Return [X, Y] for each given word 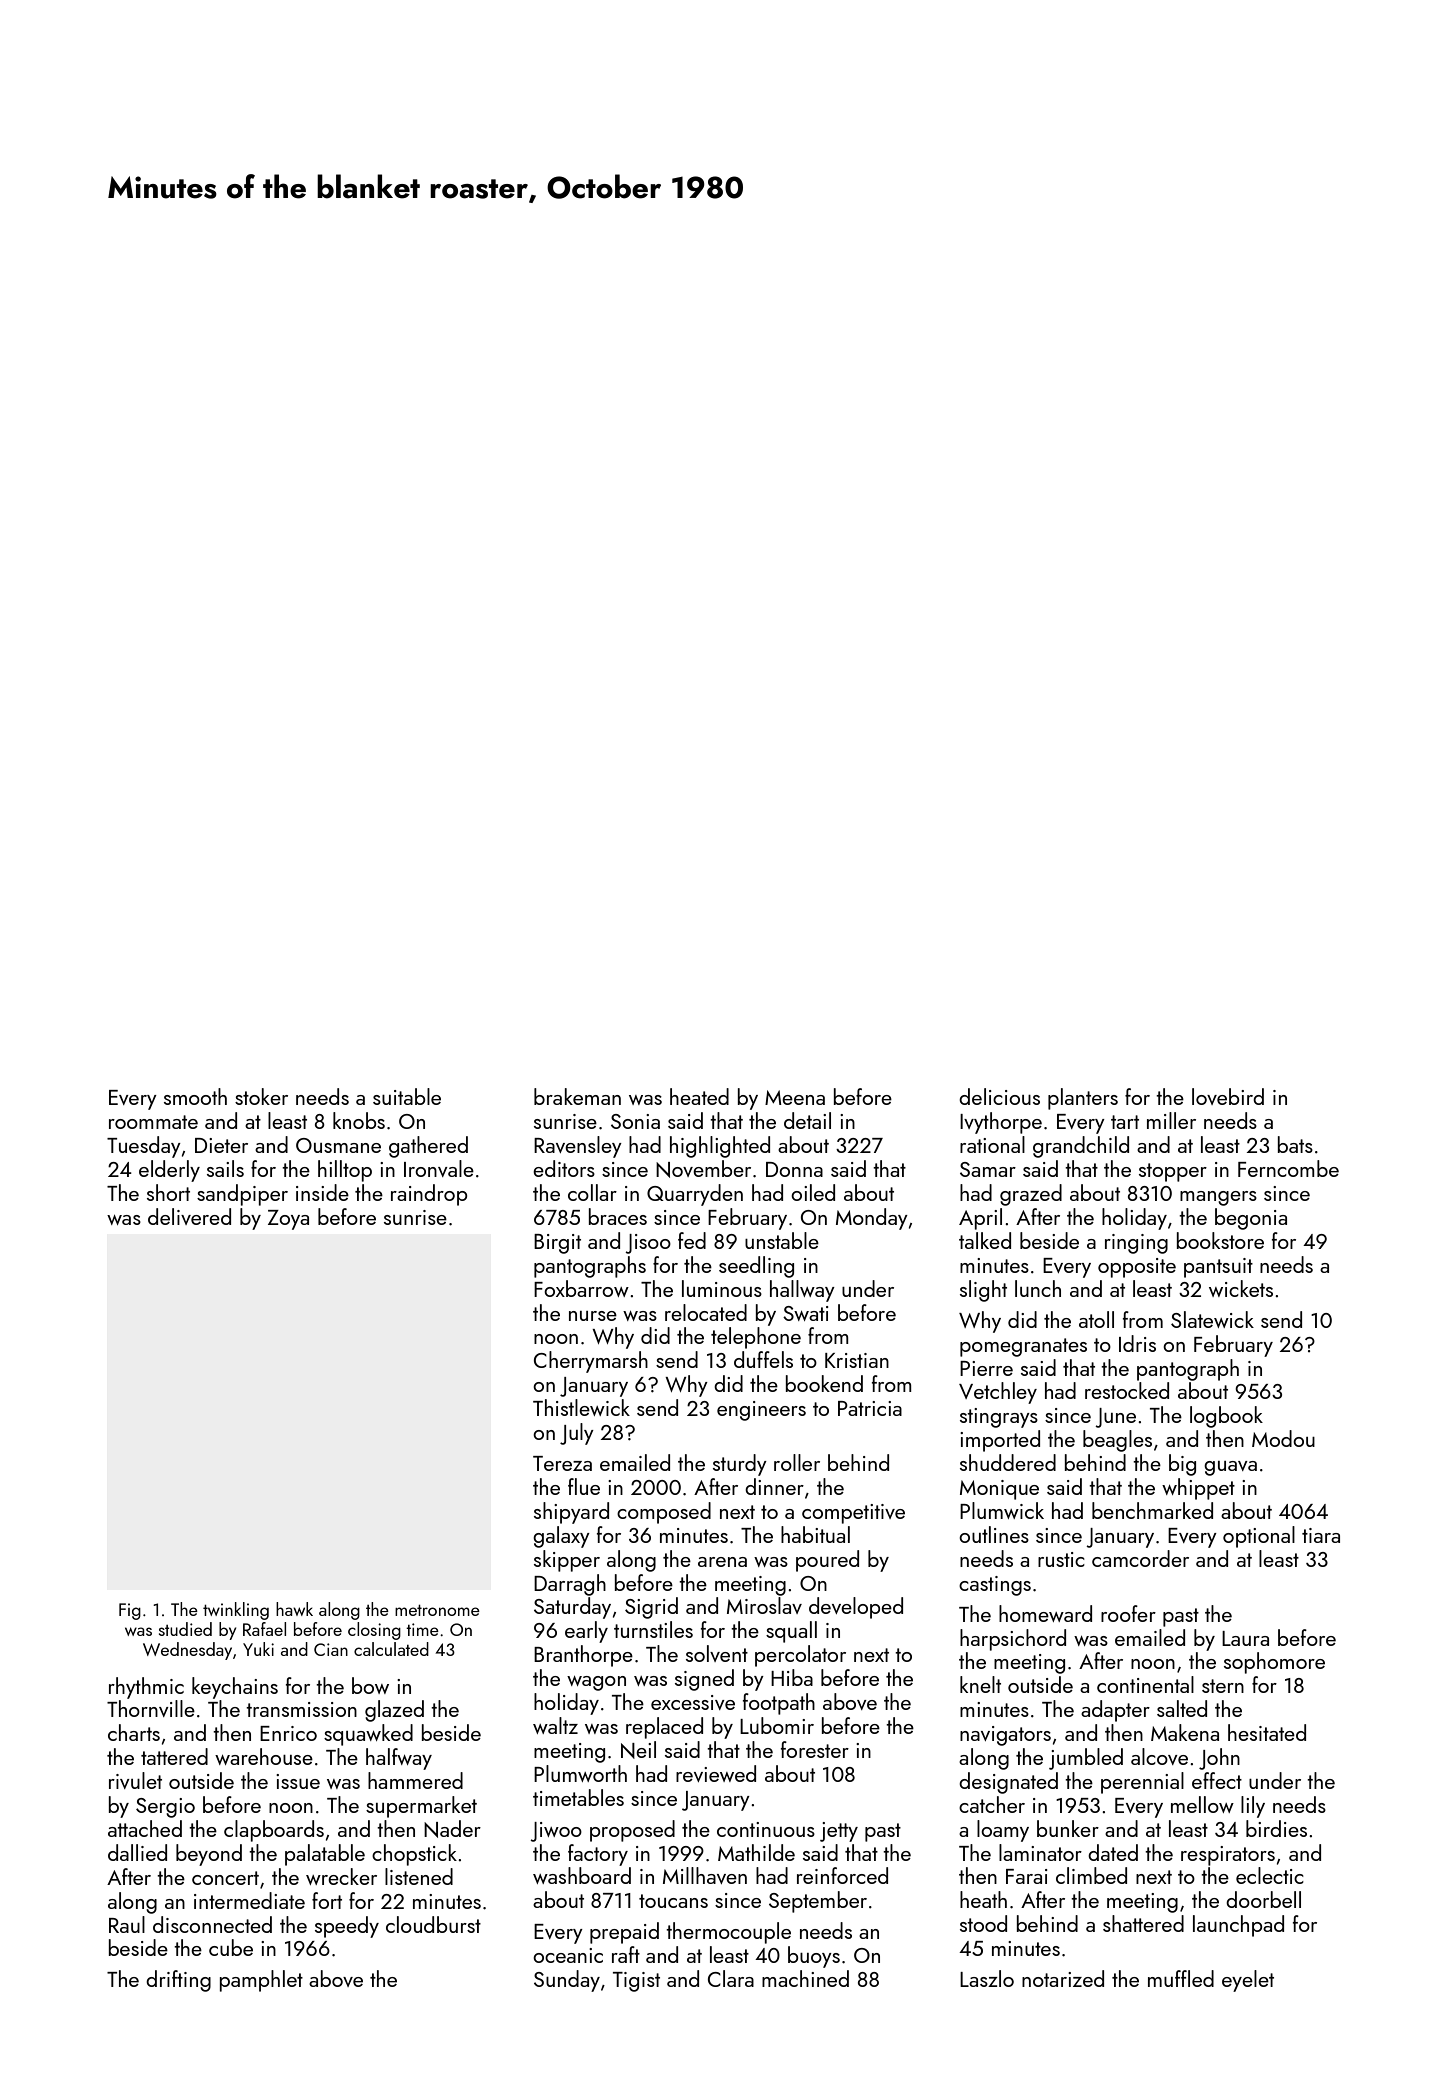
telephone [756, 1338]
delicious [999, 1096]
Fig [130, 1611]
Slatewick [1212, 1319]
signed [704, 1680]
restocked [1127, 1390]
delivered [189, 1216]
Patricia [870, 1408]
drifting [178, 1981]
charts [134, 1732]
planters [1083, 1099]
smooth [195, 1096]
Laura [1245, 1638]
